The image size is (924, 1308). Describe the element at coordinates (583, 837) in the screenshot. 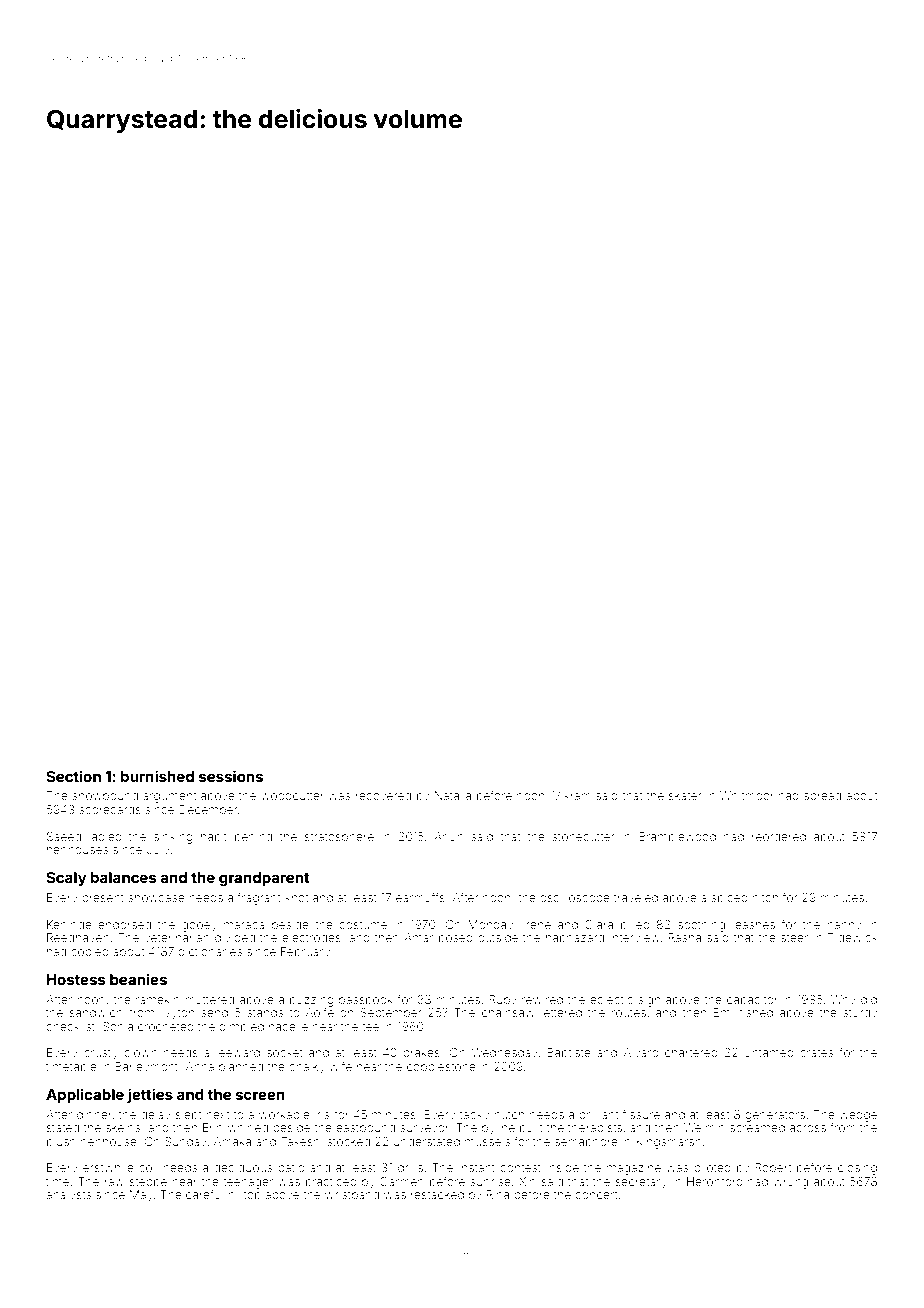

I see `stonecutter` at that location.
